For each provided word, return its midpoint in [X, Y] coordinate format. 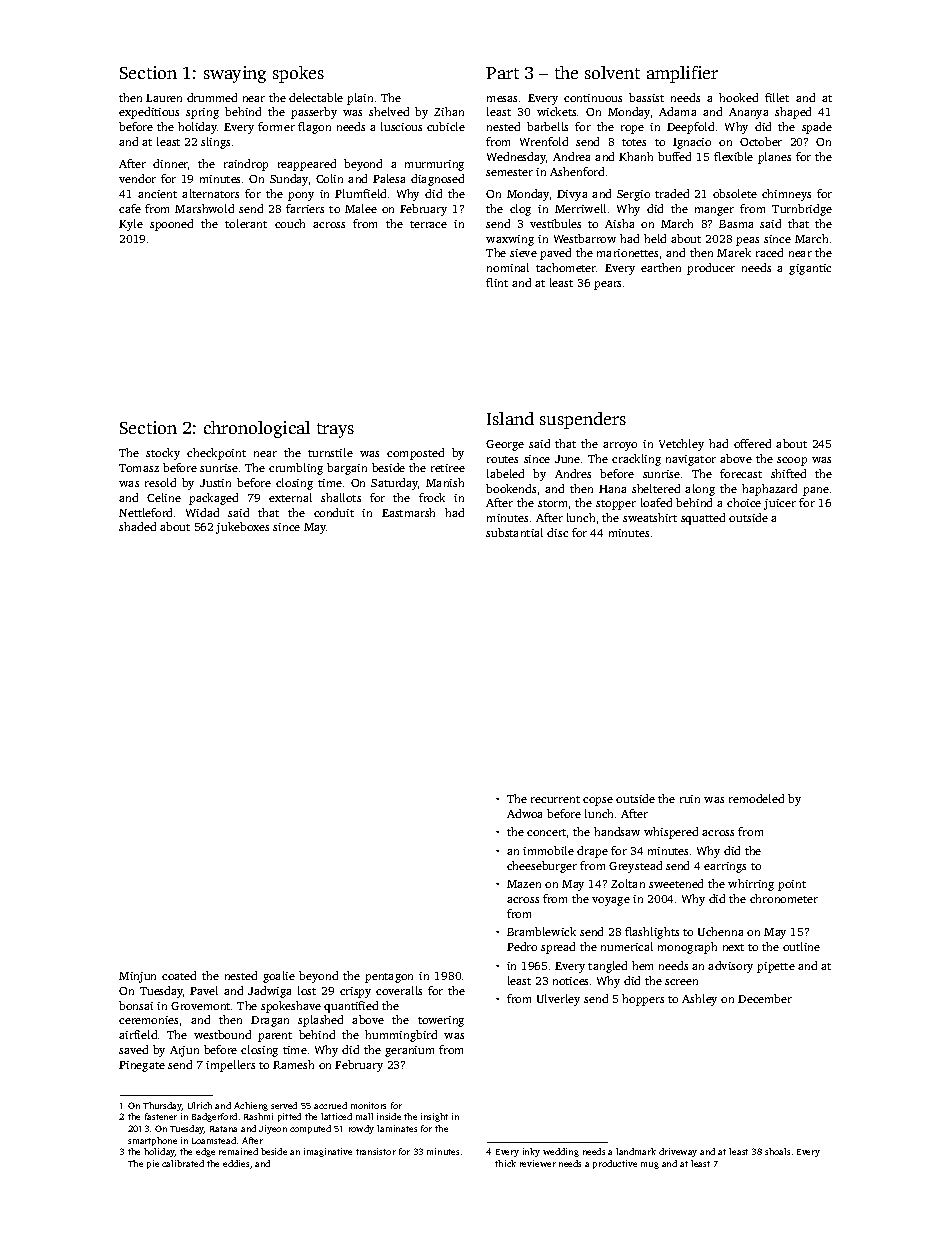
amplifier [682, 74]
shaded [137, 526]
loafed [656, 502]
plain [360, 99]
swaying [235, 74]
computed [310, 1129]
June [567, 459]
